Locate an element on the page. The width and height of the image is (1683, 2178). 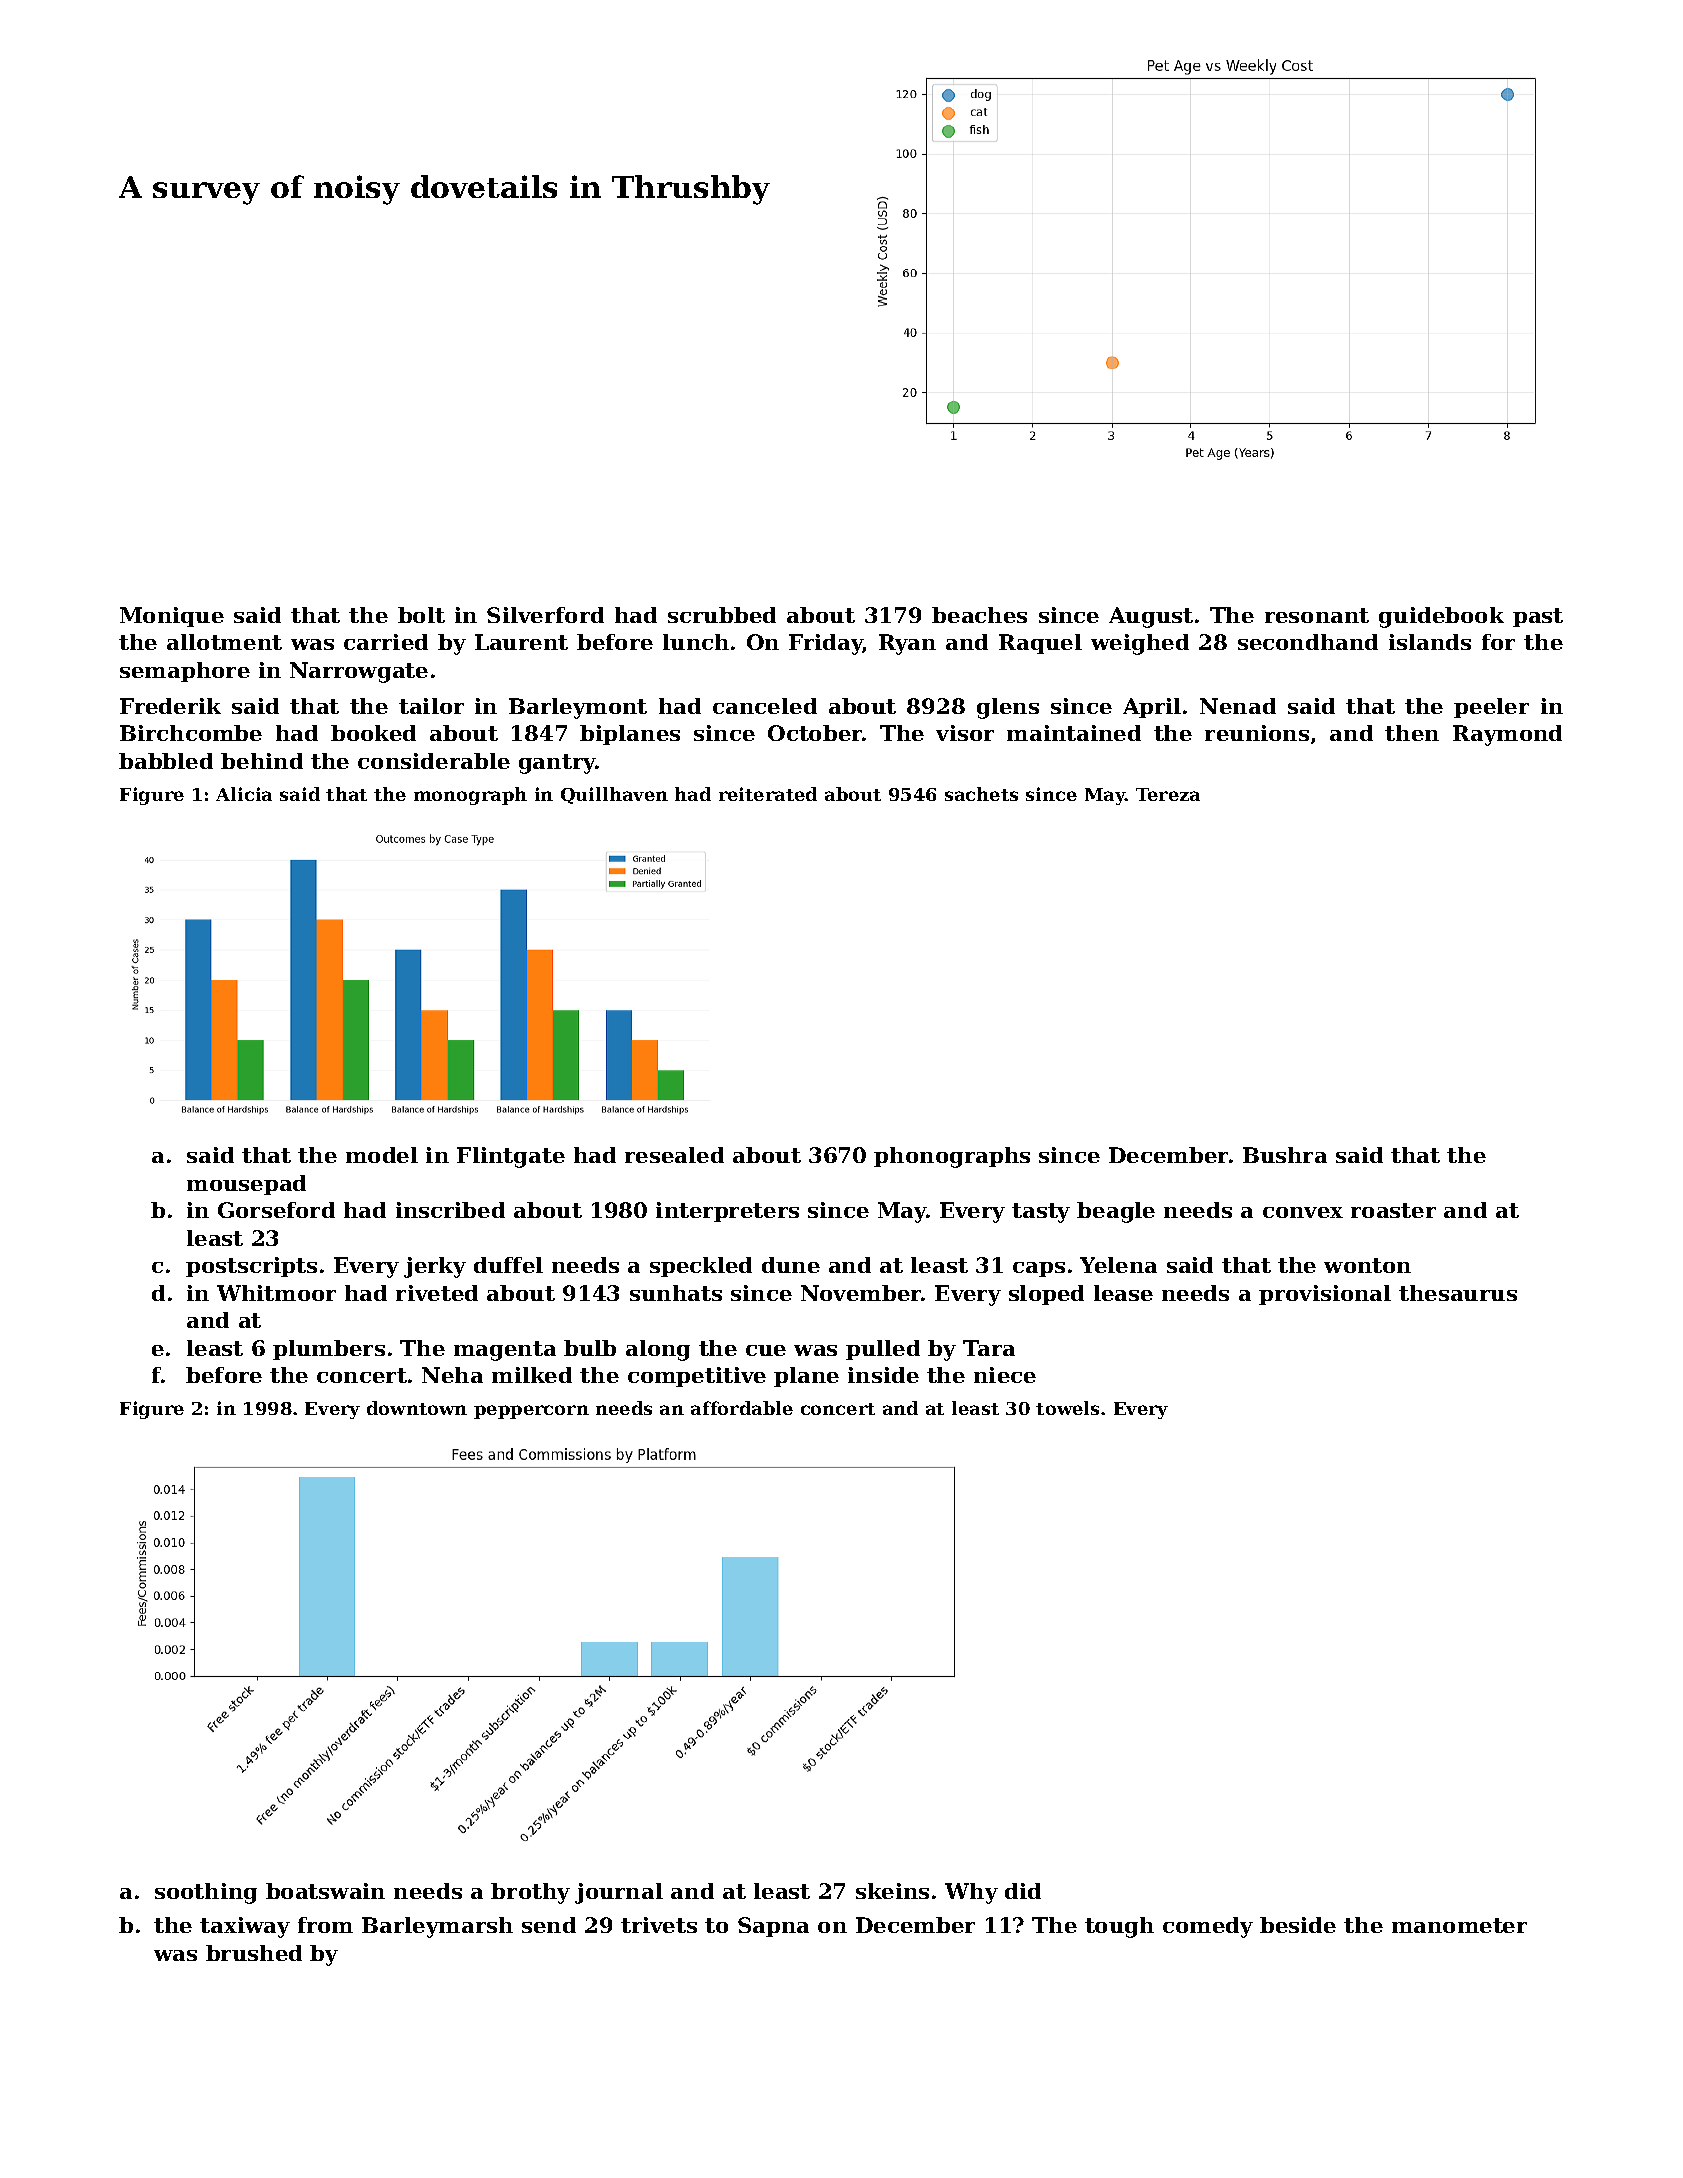
Monique is located at coordinates (172, 617).
